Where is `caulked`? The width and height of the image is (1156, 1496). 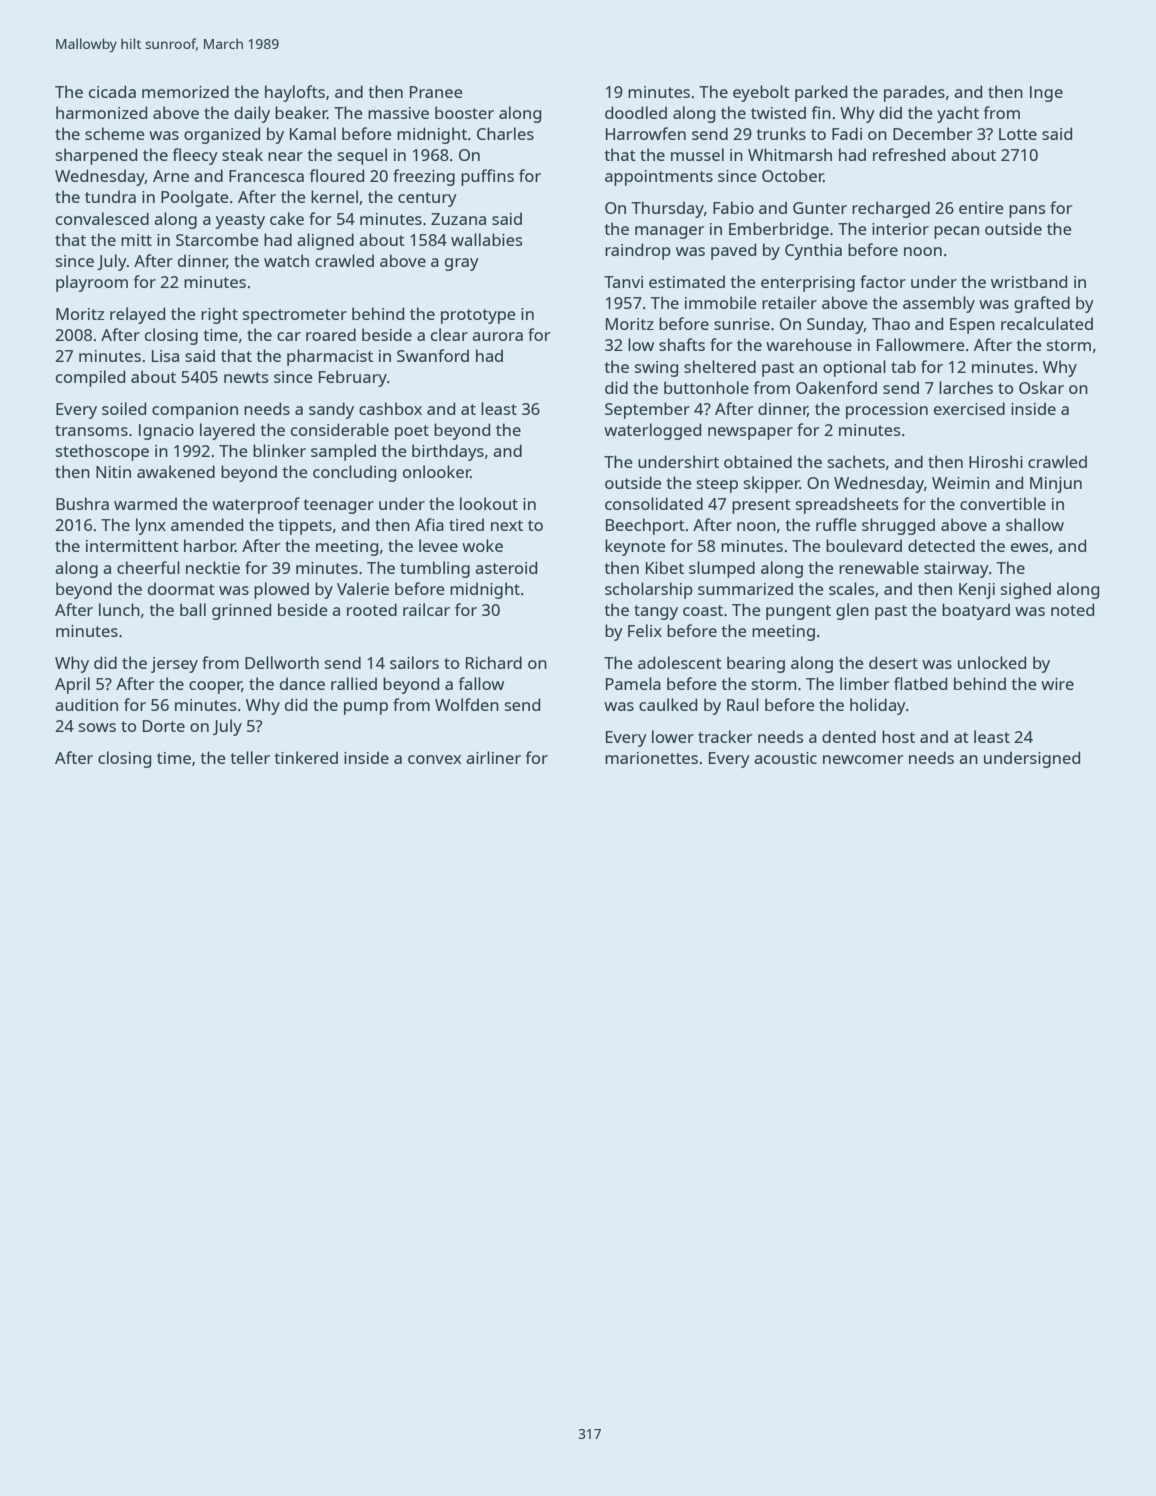
caulked is located at coordinates (668, 704).
